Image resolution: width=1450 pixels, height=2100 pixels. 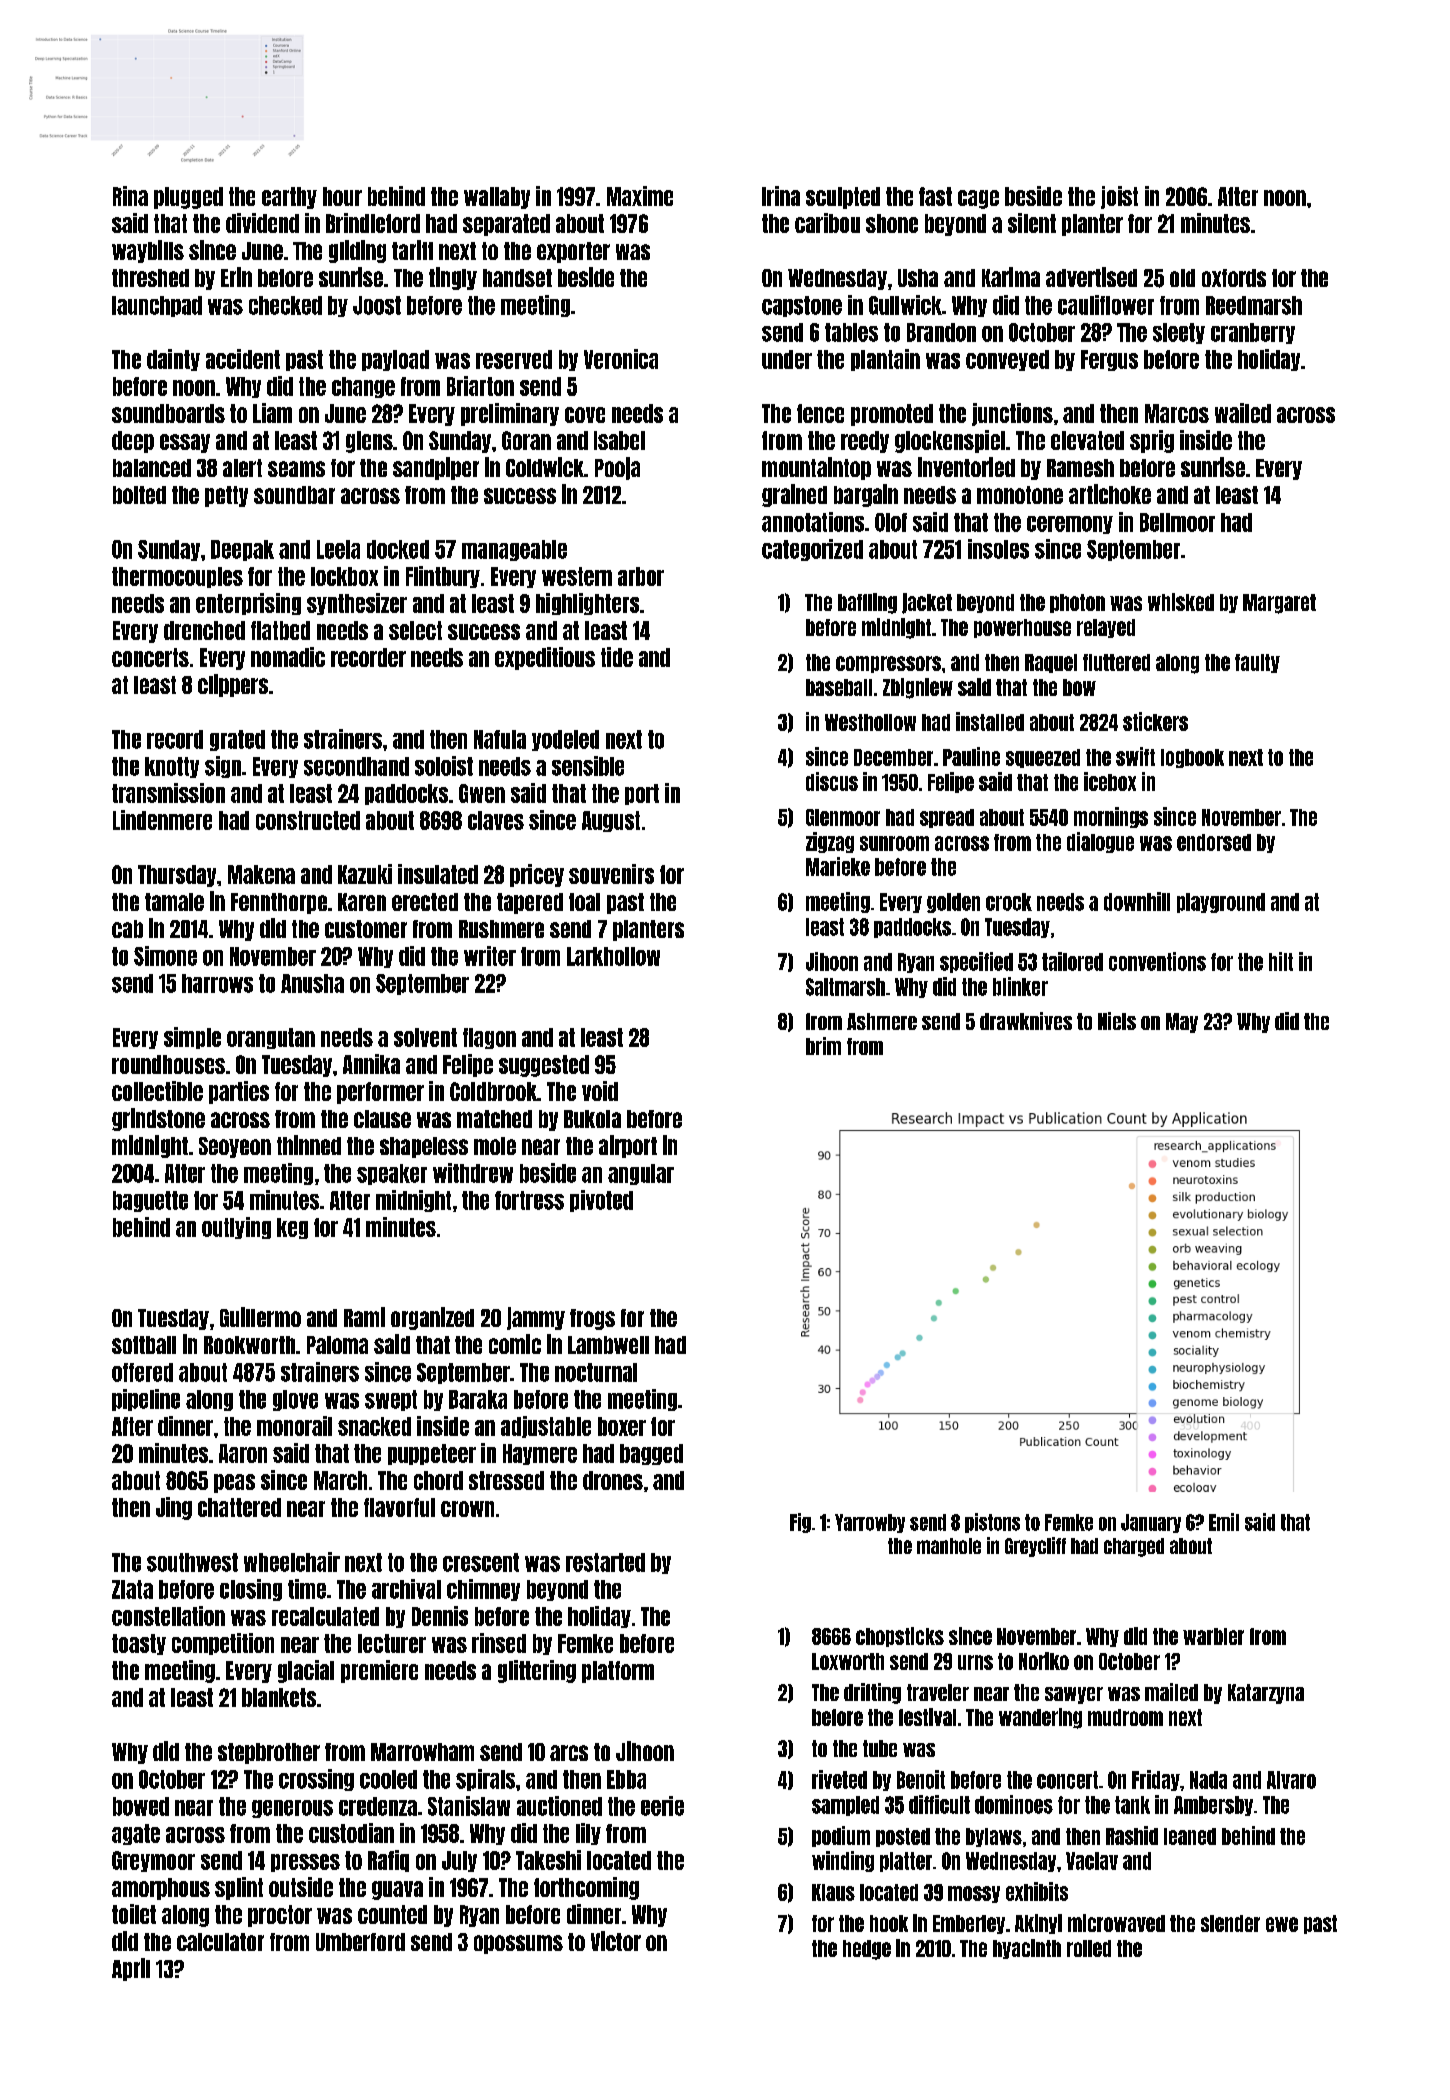 What do you see at coordinates (342, 196) in the screenshot?
I see `hour` at bounding box center [342, 196].
